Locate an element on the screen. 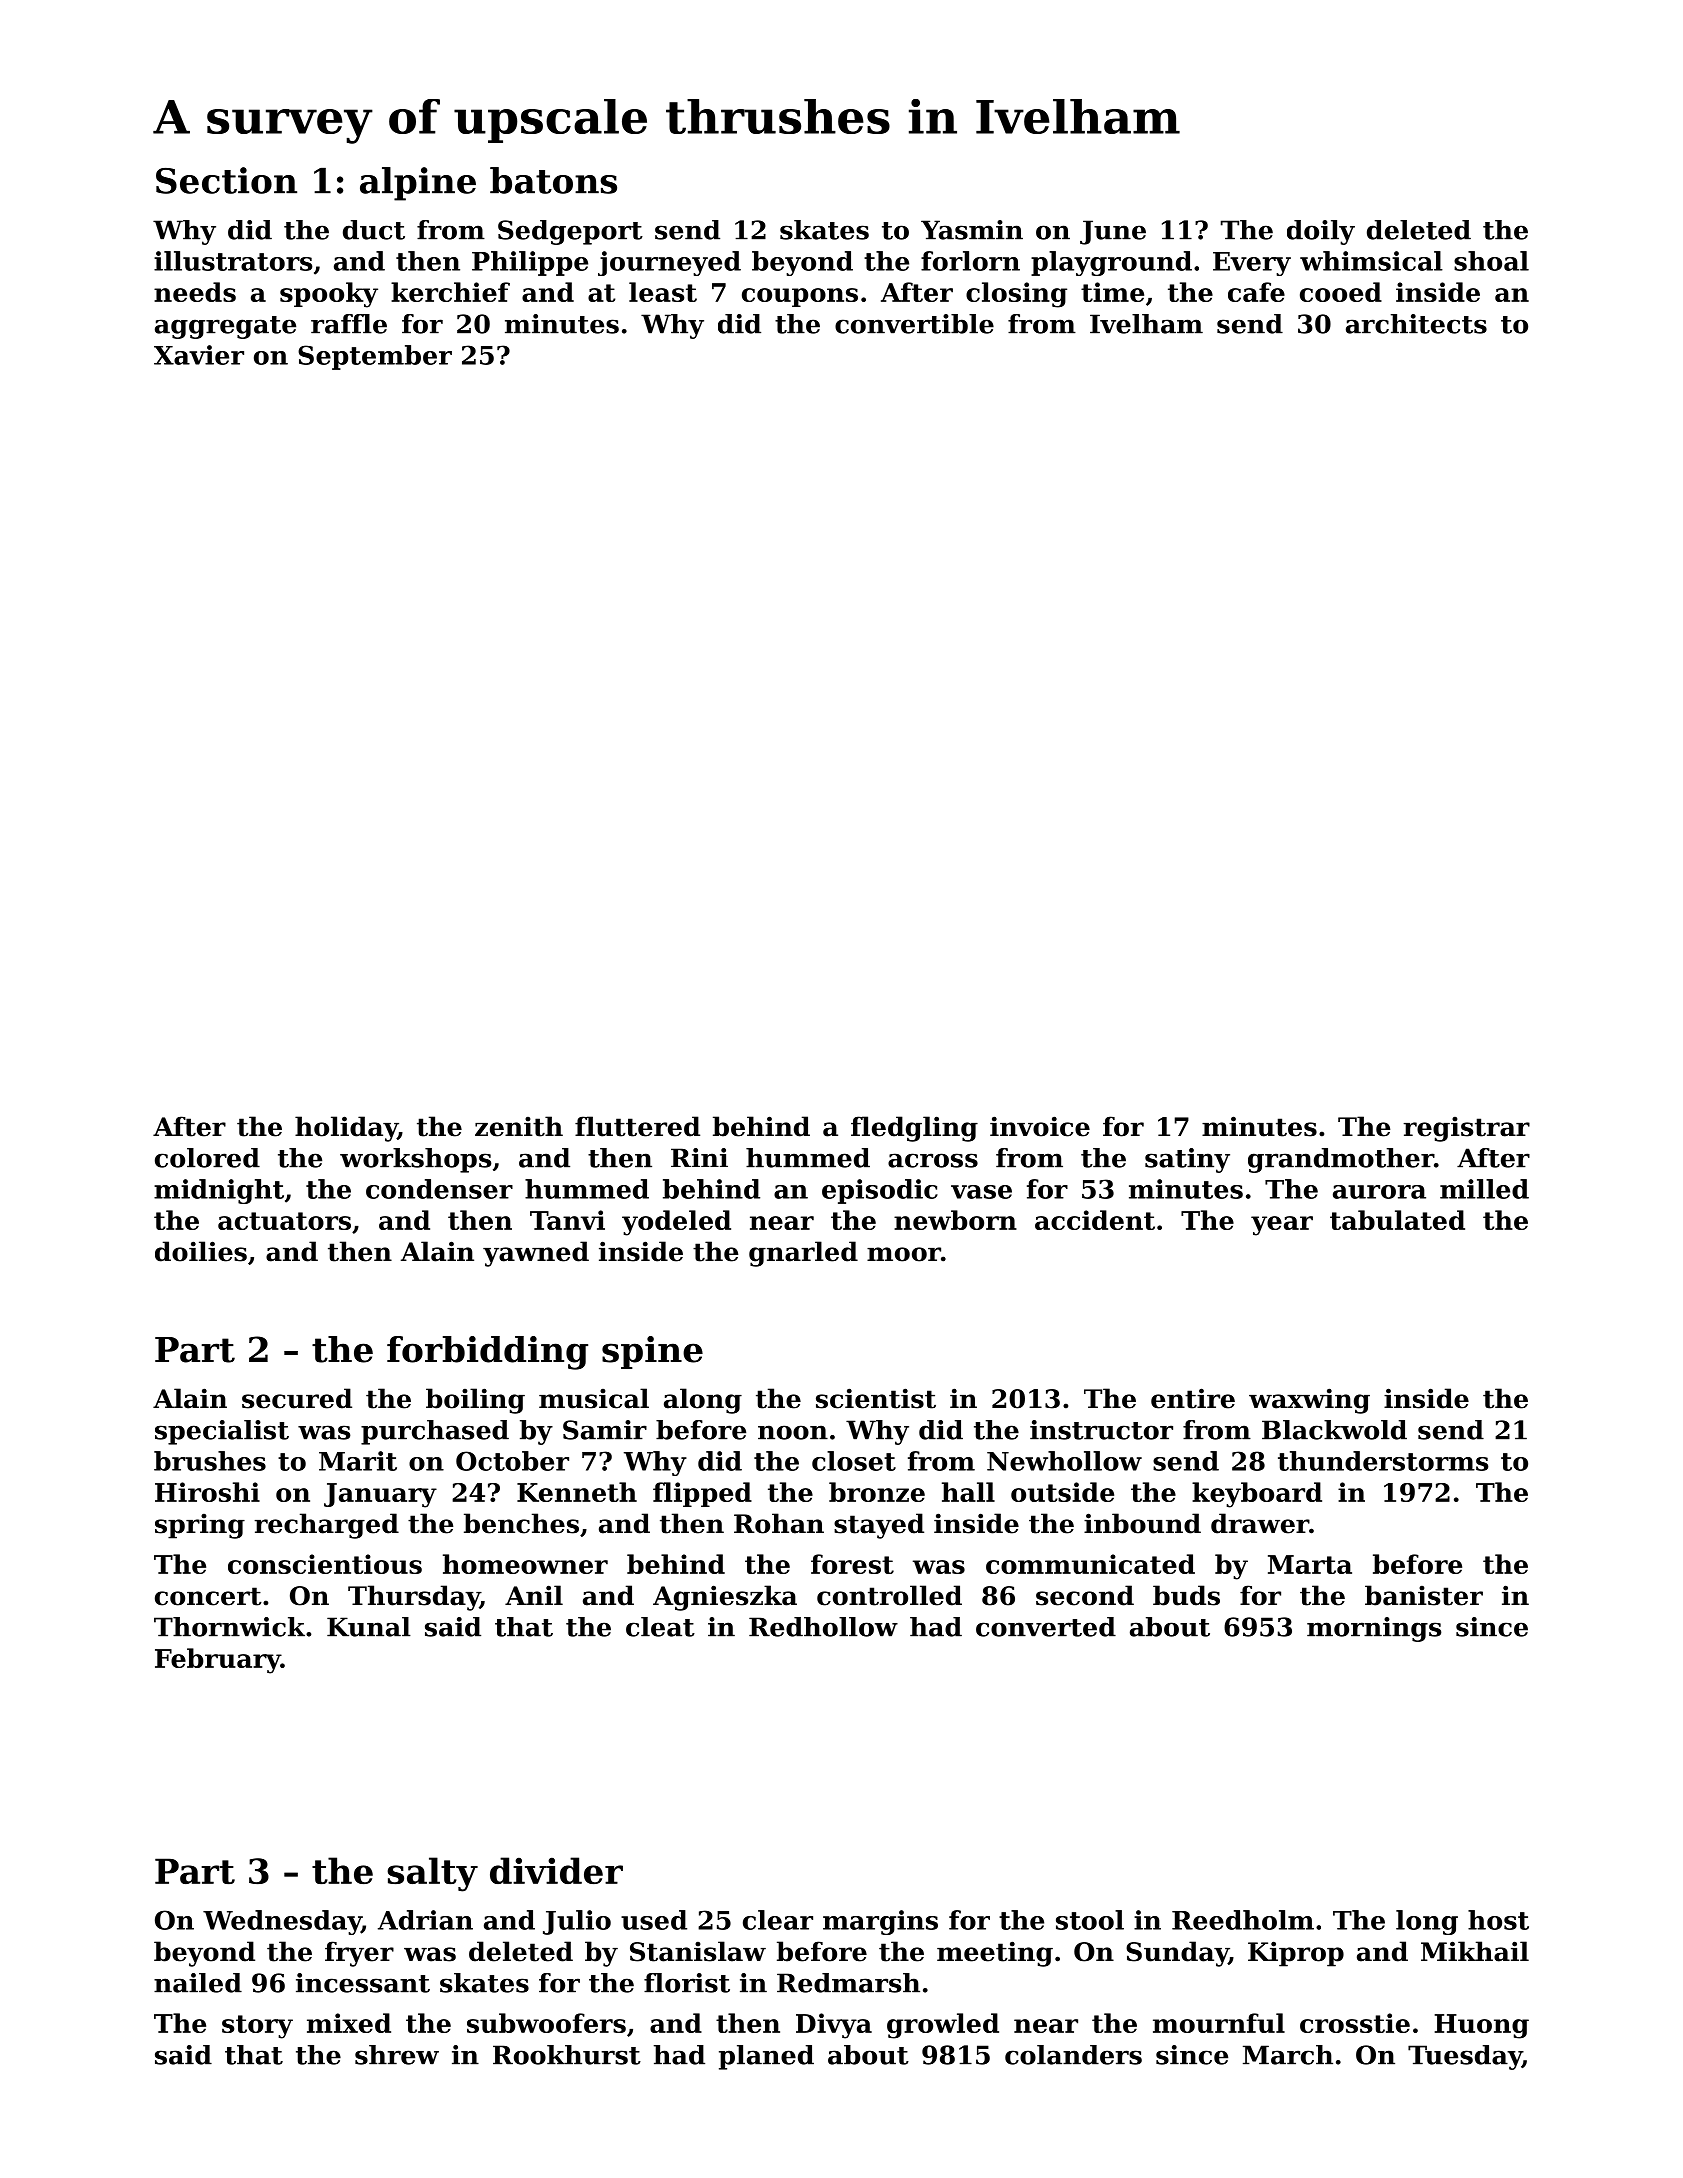 The width and height of the screenshot is (1683, 2178). controlled is located at coordinates (889, 1595).
